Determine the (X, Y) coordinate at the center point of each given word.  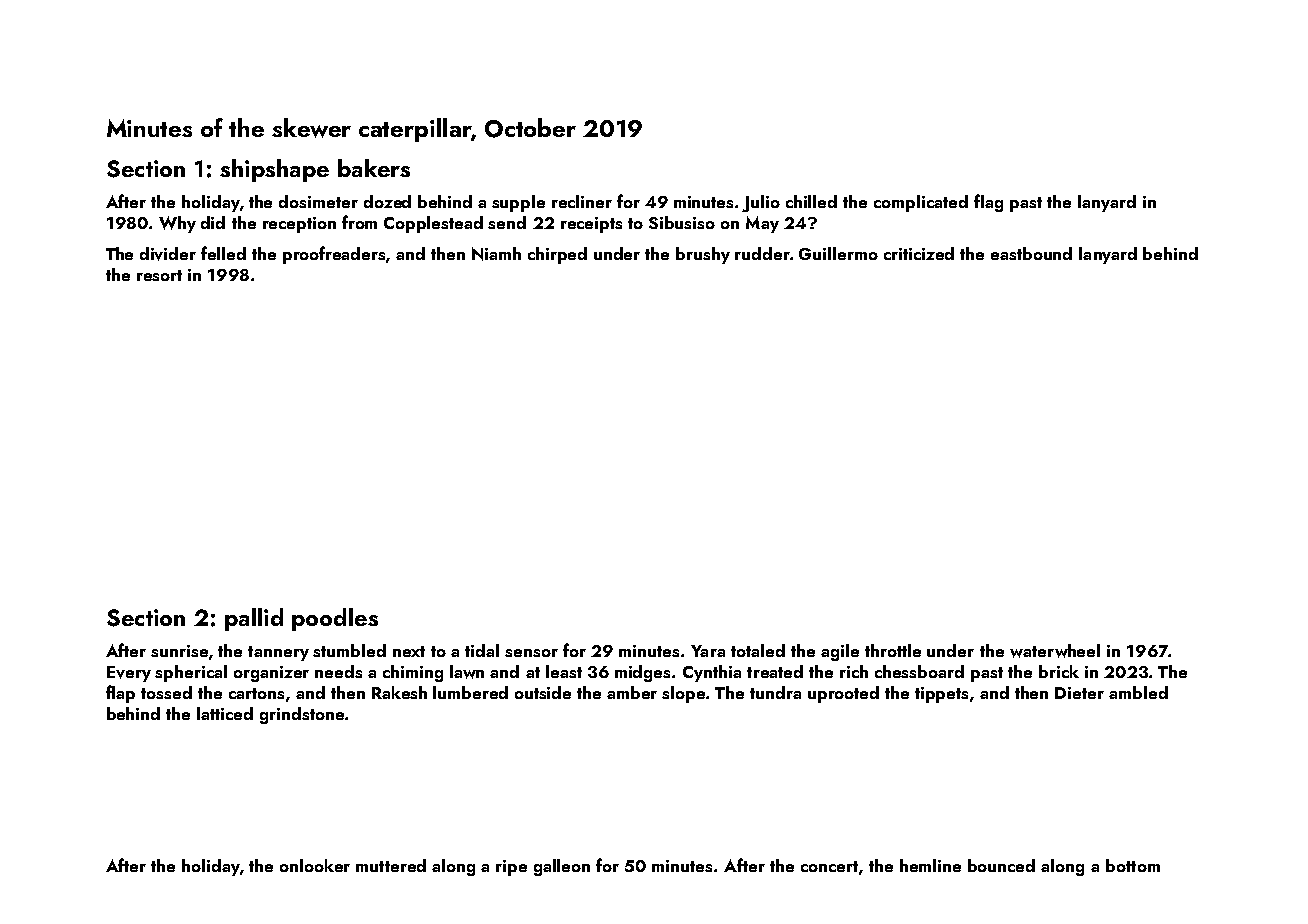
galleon (562, 867)
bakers (374, 168)
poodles (335, 619)
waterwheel (1055, 651)
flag (988, 203)
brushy (703, 255)
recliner (582, 201)
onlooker (315, 865)
